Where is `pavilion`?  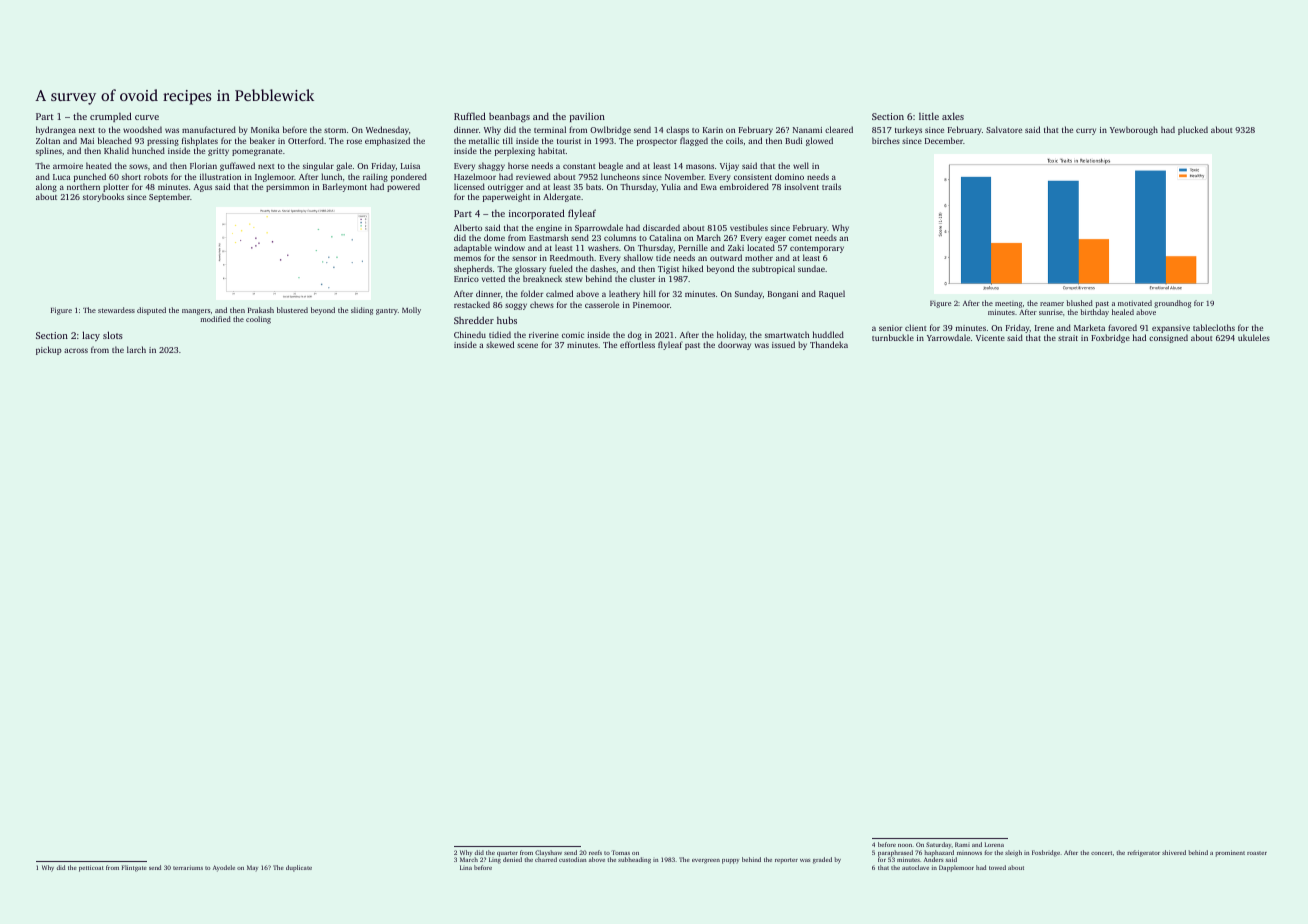 pavilion is located at coordinates (587, 117).
